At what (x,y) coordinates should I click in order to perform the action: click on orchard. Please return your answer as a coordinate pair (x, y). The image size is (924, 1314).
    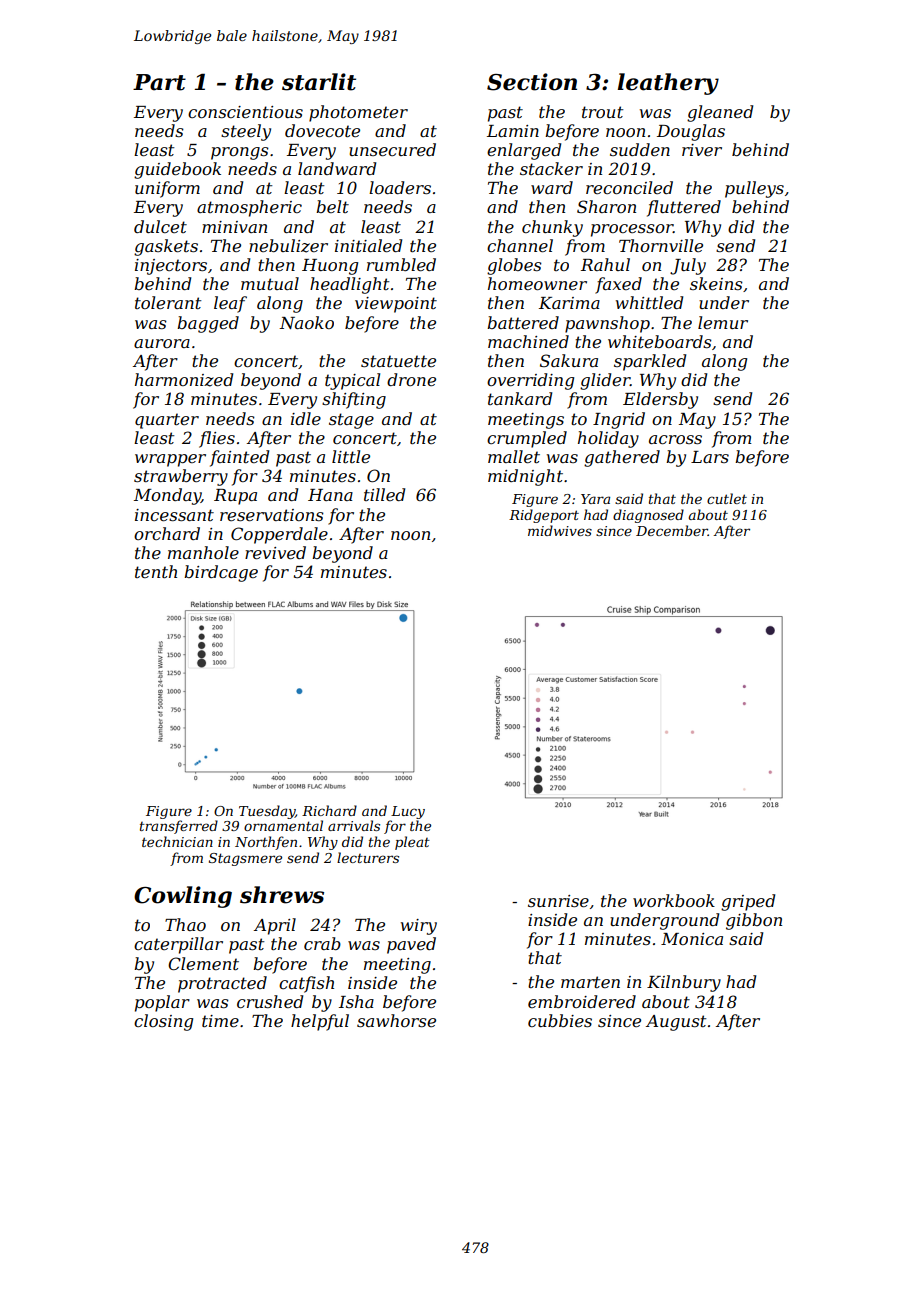
    Looking at the image, I should click on (167, 533).
